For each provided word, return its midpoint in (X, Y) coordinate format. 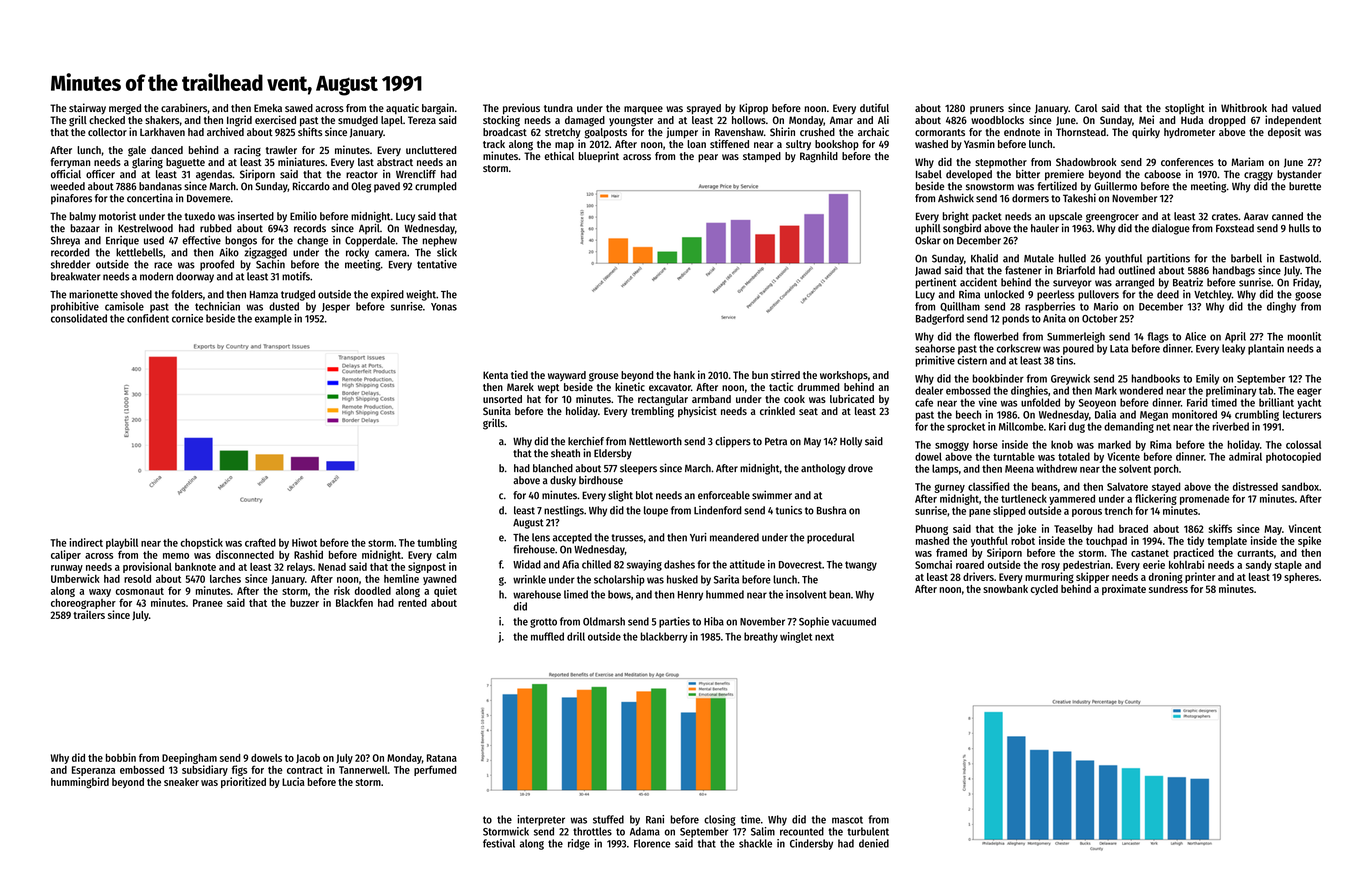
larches (225, 579)
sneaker (181, 782)
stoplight (1185, 109)
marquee (643, 110)
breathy (761, 637)
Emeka (268, 108)
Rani (655, 819)
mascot (847, 820)
